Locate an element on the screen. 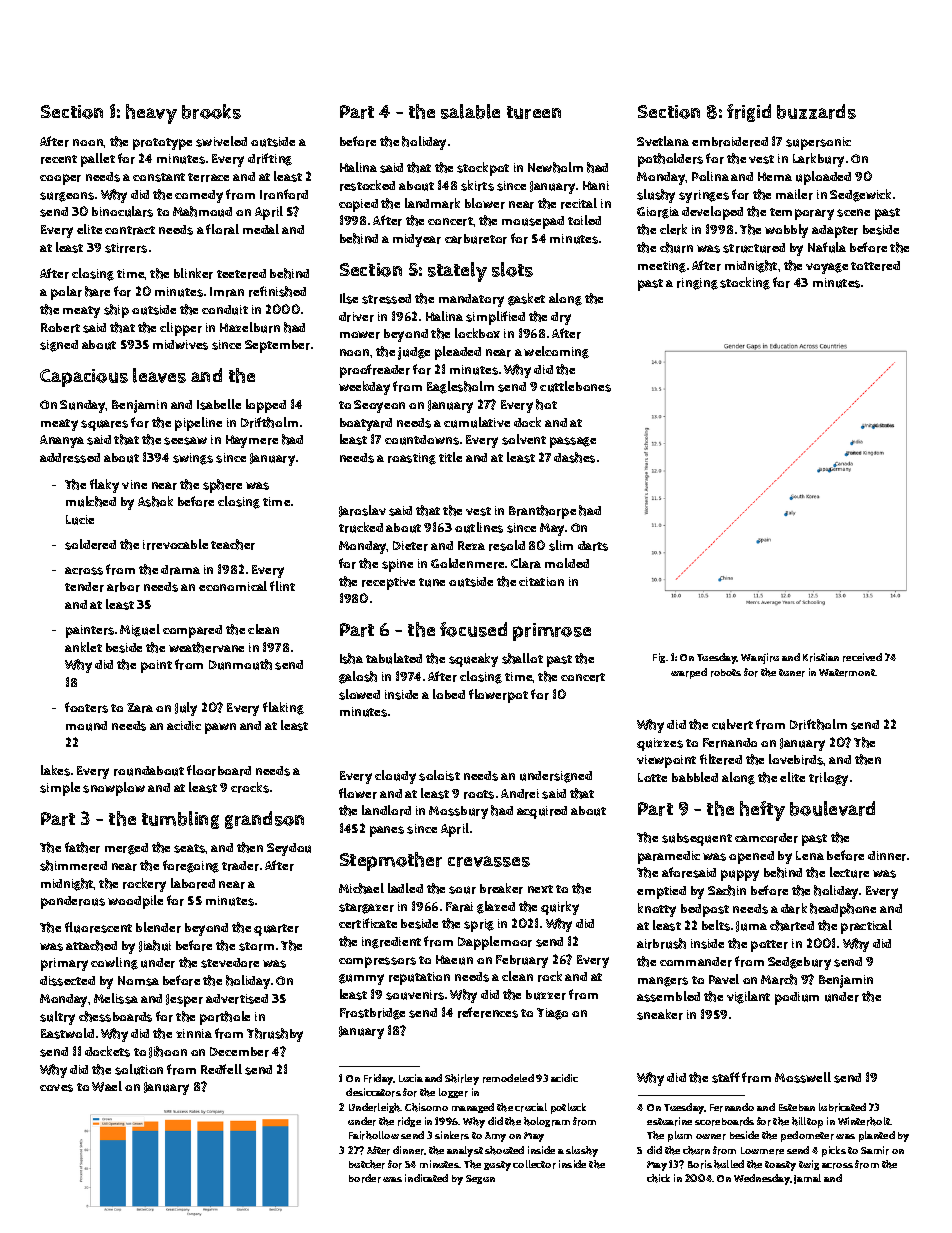 Image resolution: width=952 pixels, height=1233 pixels. heavy is located at coordinates (151, 114).
